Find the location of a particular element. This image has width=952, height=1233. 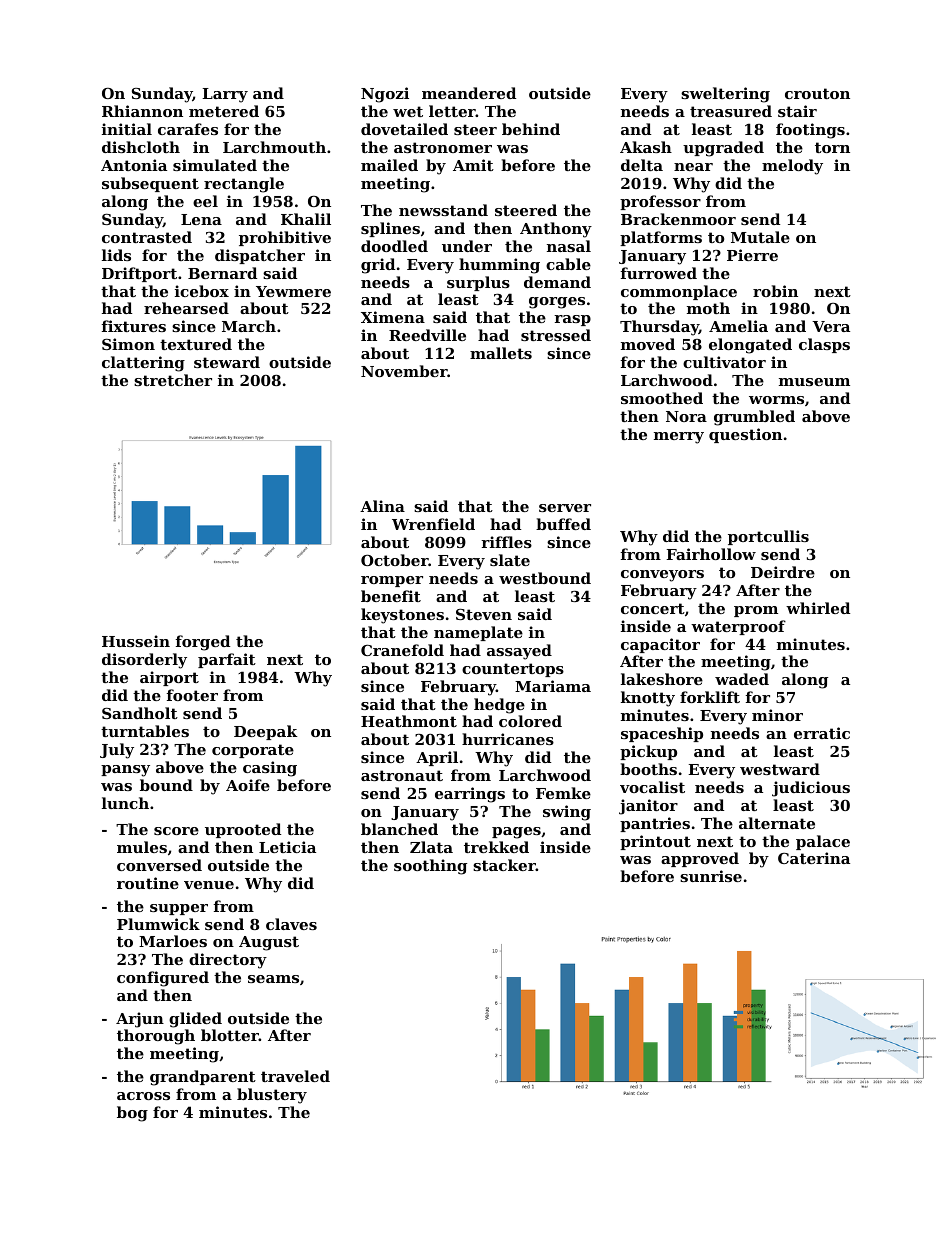

stacker is located at coordinates (504, 865).
